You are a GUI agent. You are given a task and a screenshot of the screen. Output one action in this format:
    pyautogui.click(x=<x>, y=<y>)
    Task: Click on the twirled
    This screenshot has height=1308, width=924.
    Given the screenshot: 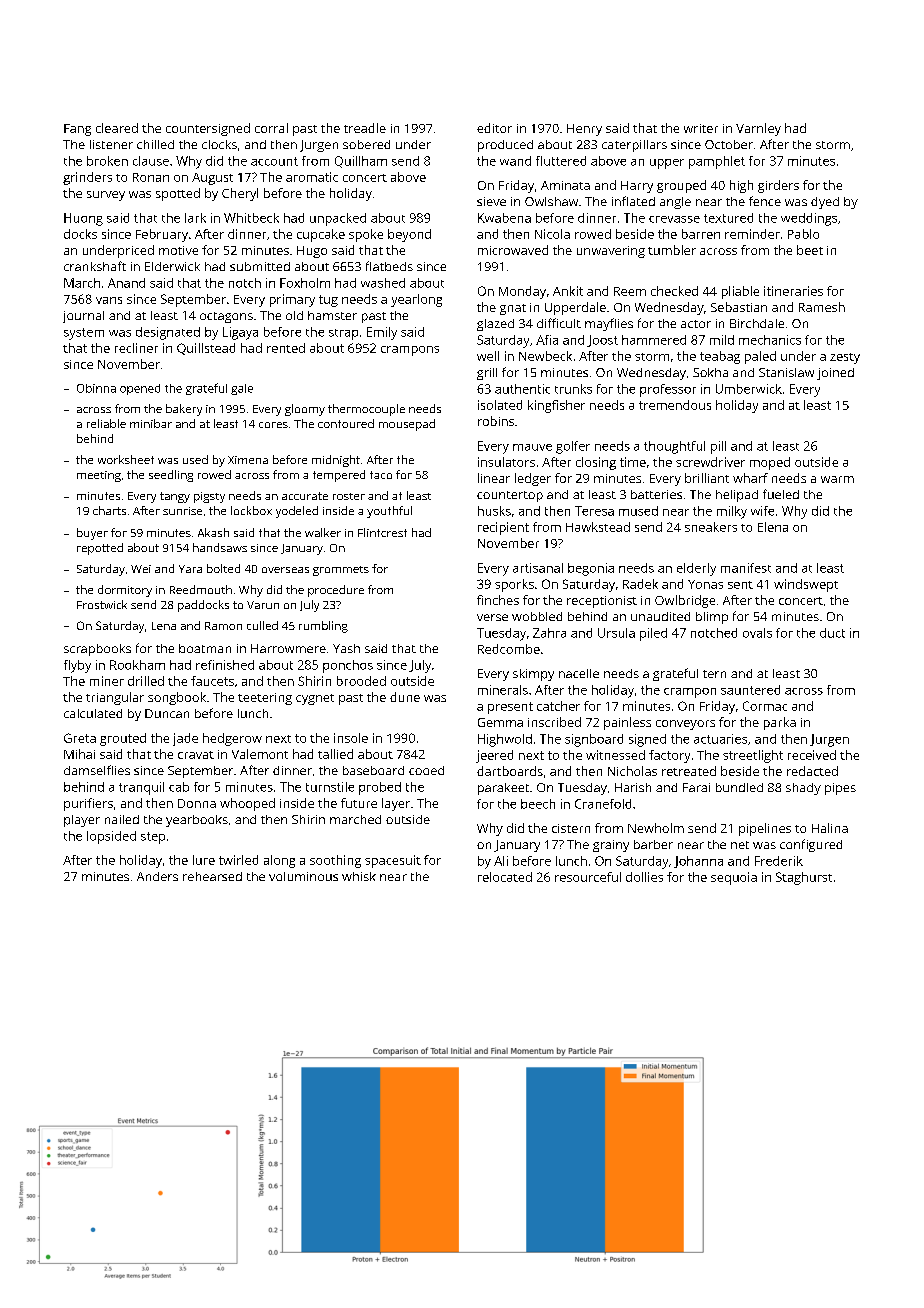 What is the action you would take?
    pyautogui.click(x=238, y=860)
